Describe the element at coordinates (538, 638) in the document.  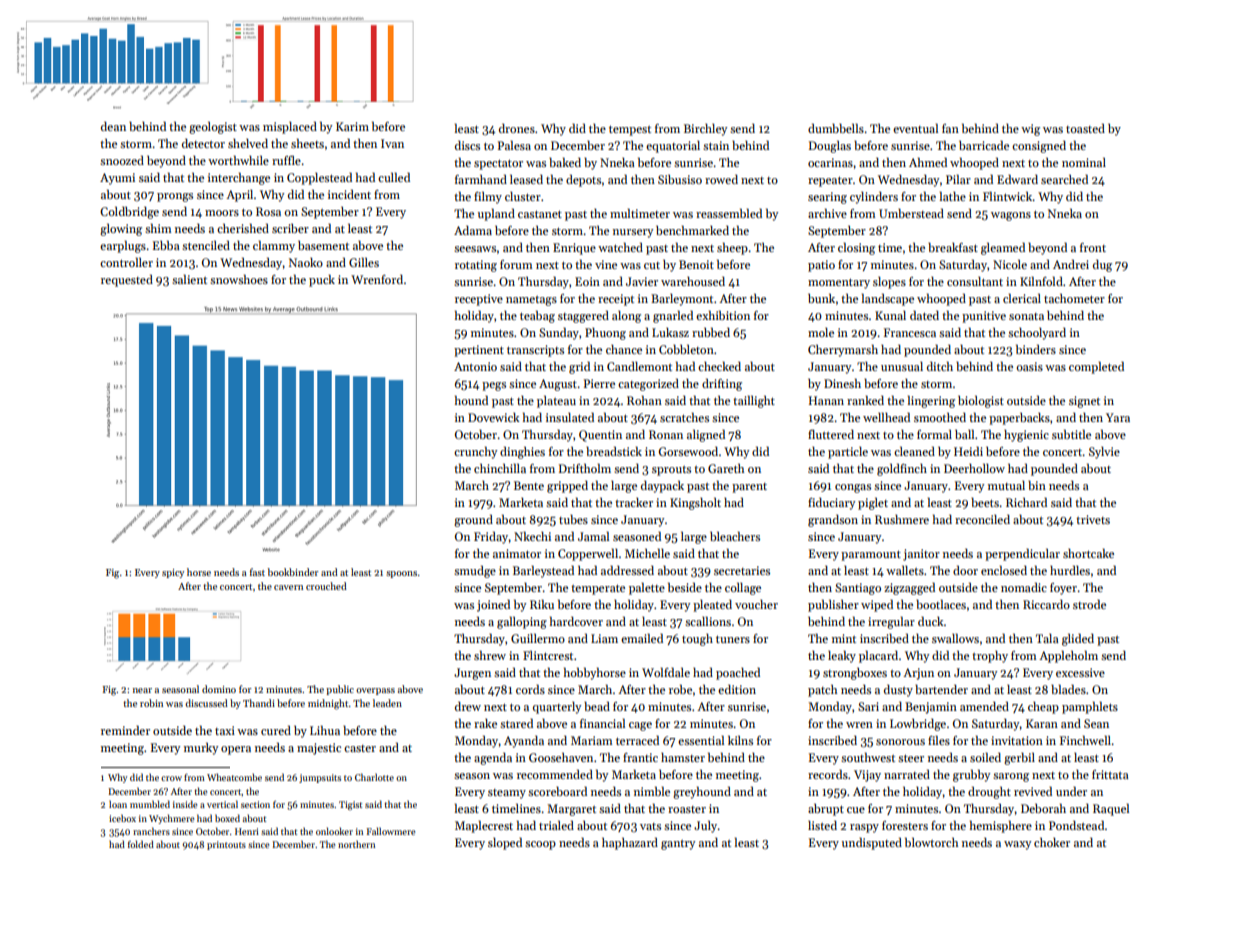
I see `Guillermo` at that location.
